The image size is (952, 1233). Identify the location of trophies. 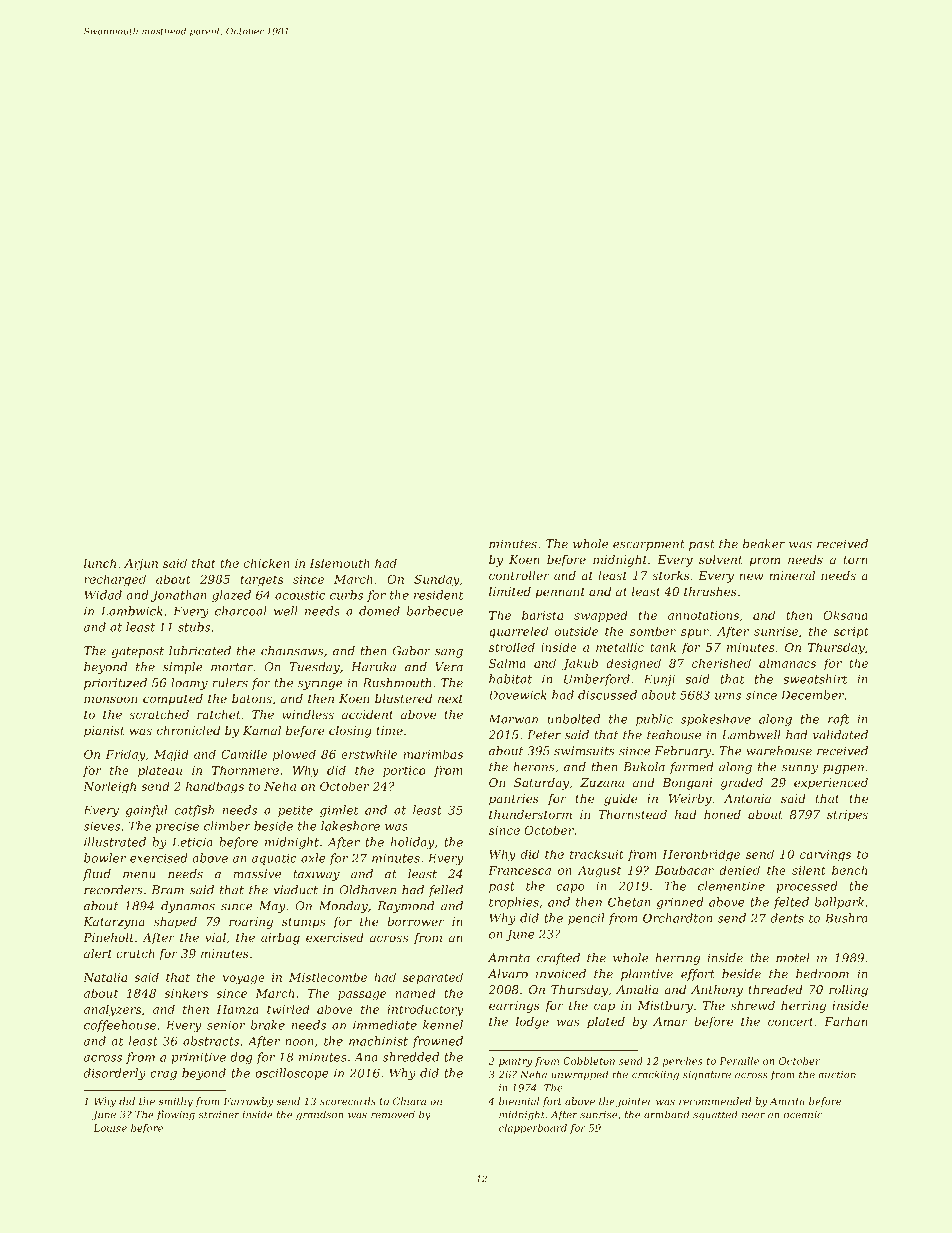
(514, 903).
